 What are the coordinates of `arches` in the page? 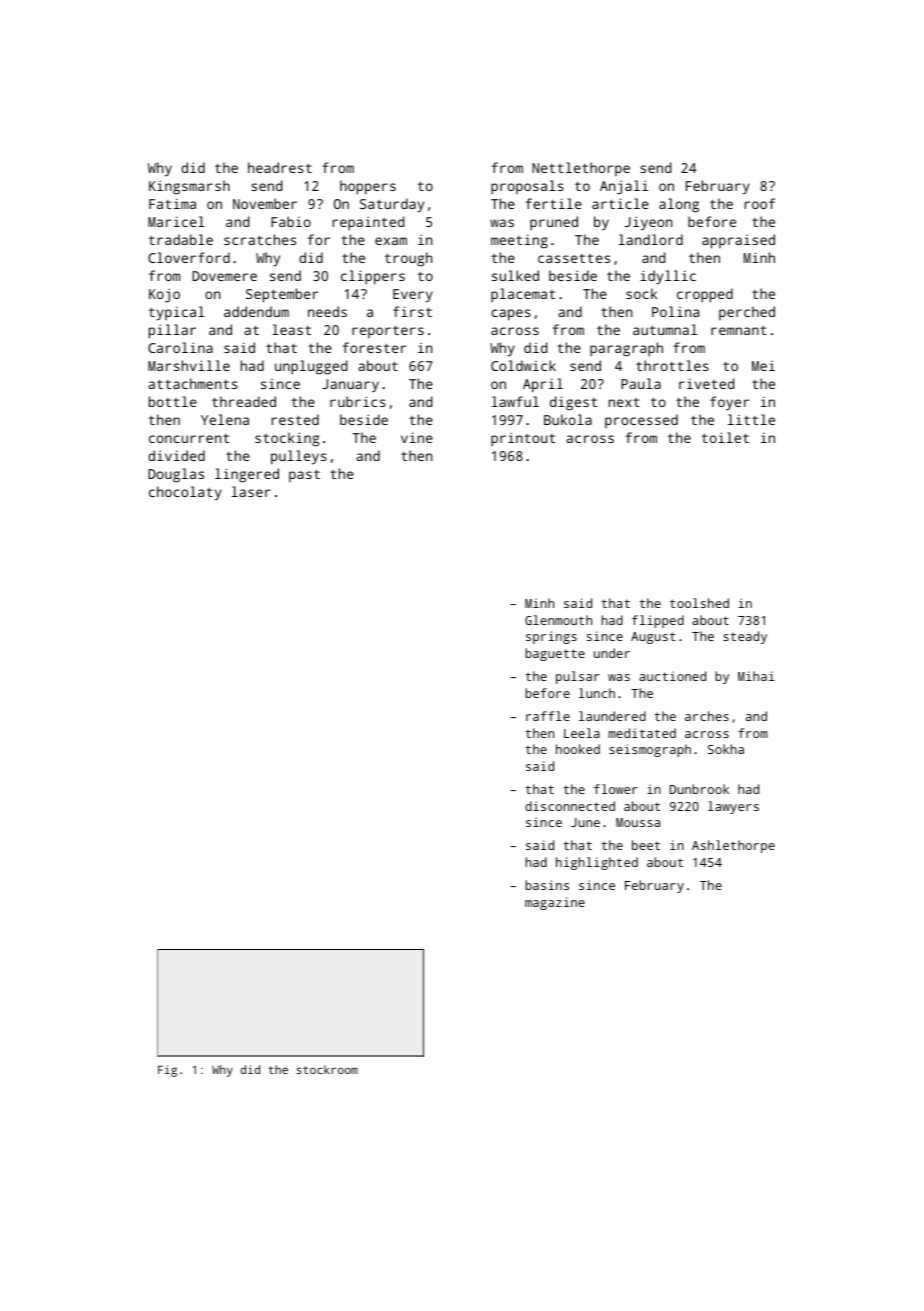 It's located at (707, 716).
